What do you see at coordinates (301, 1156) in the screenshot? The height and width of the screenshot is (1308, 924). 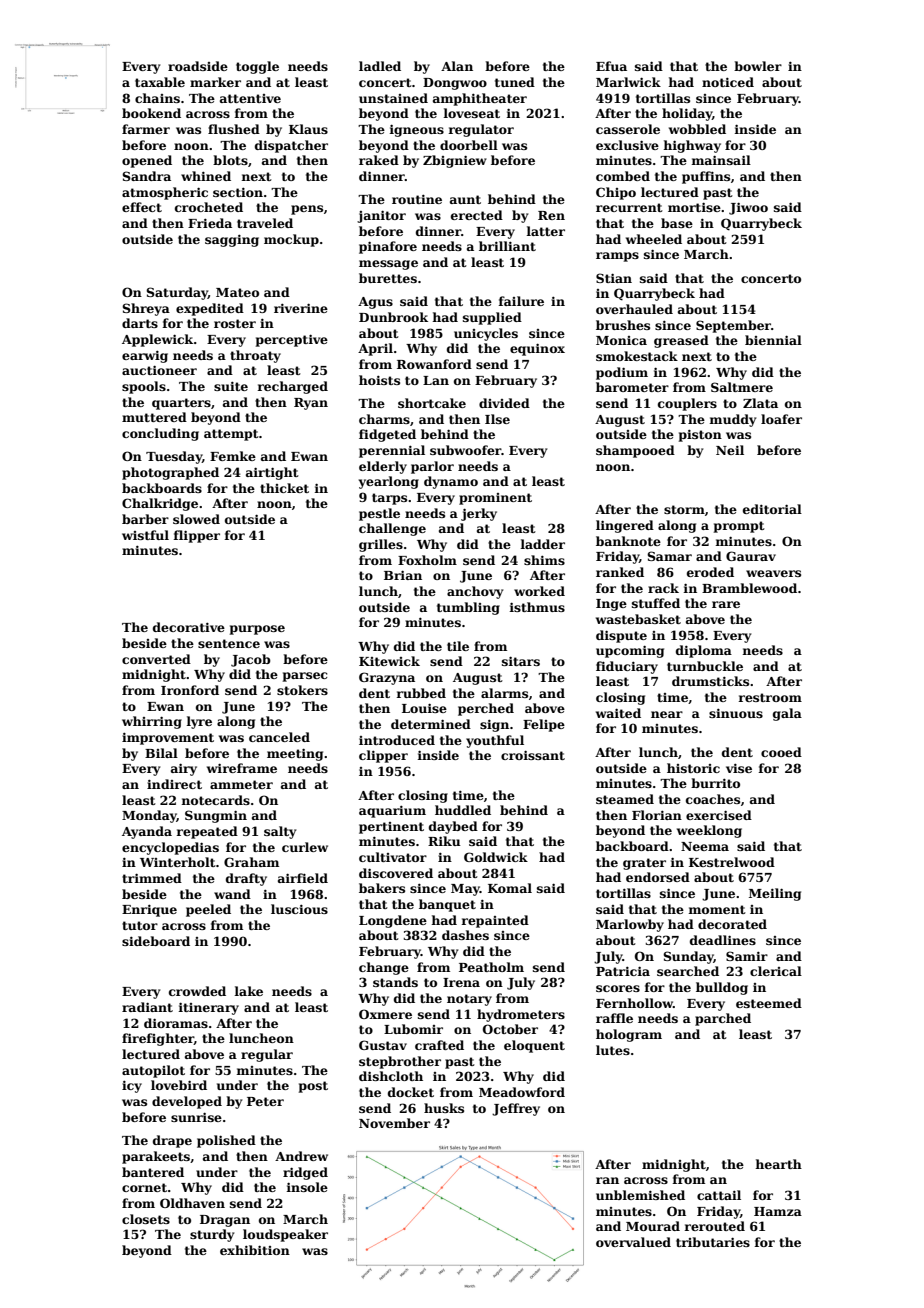 I see `Andrew` at bounding box center [301, 1156].
